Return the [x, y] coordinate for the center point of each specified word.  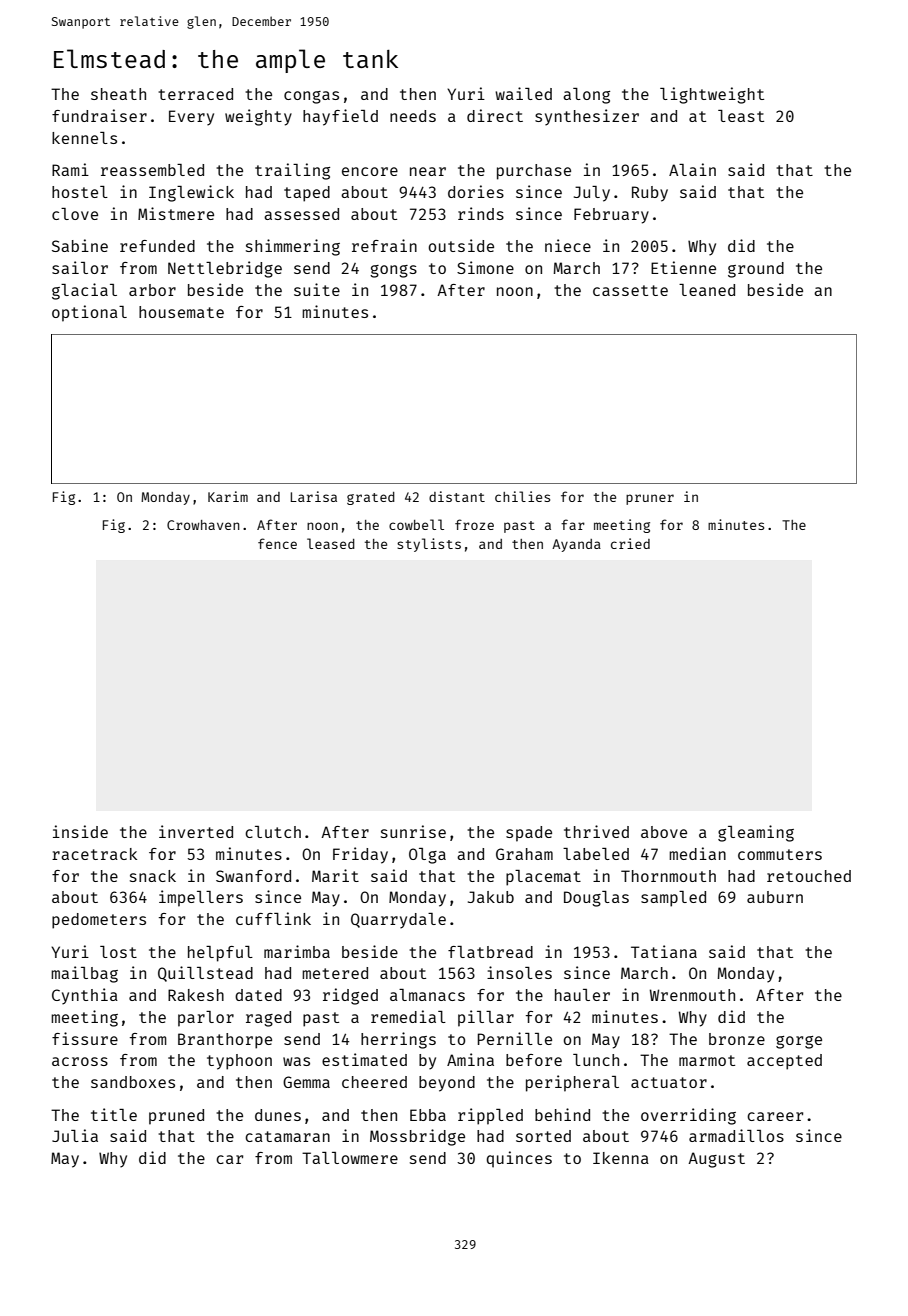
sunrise [413, 831]
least [741, 116]
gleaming [756, 833]
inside [80, 831]
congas [311, 97]
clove [75, 214]
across [80, 1061]
